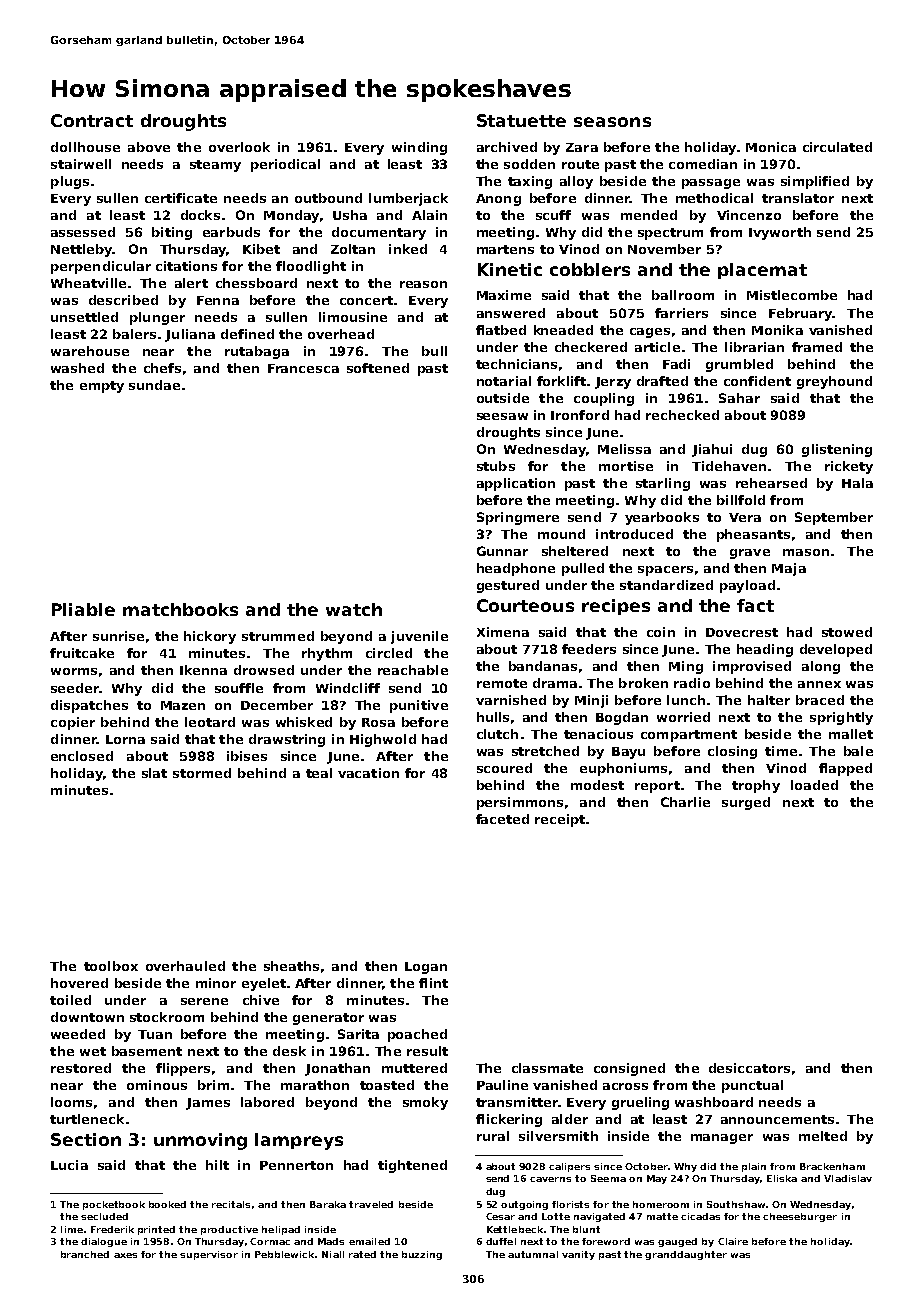  I want to click on Statuette, so click(521, 120).
